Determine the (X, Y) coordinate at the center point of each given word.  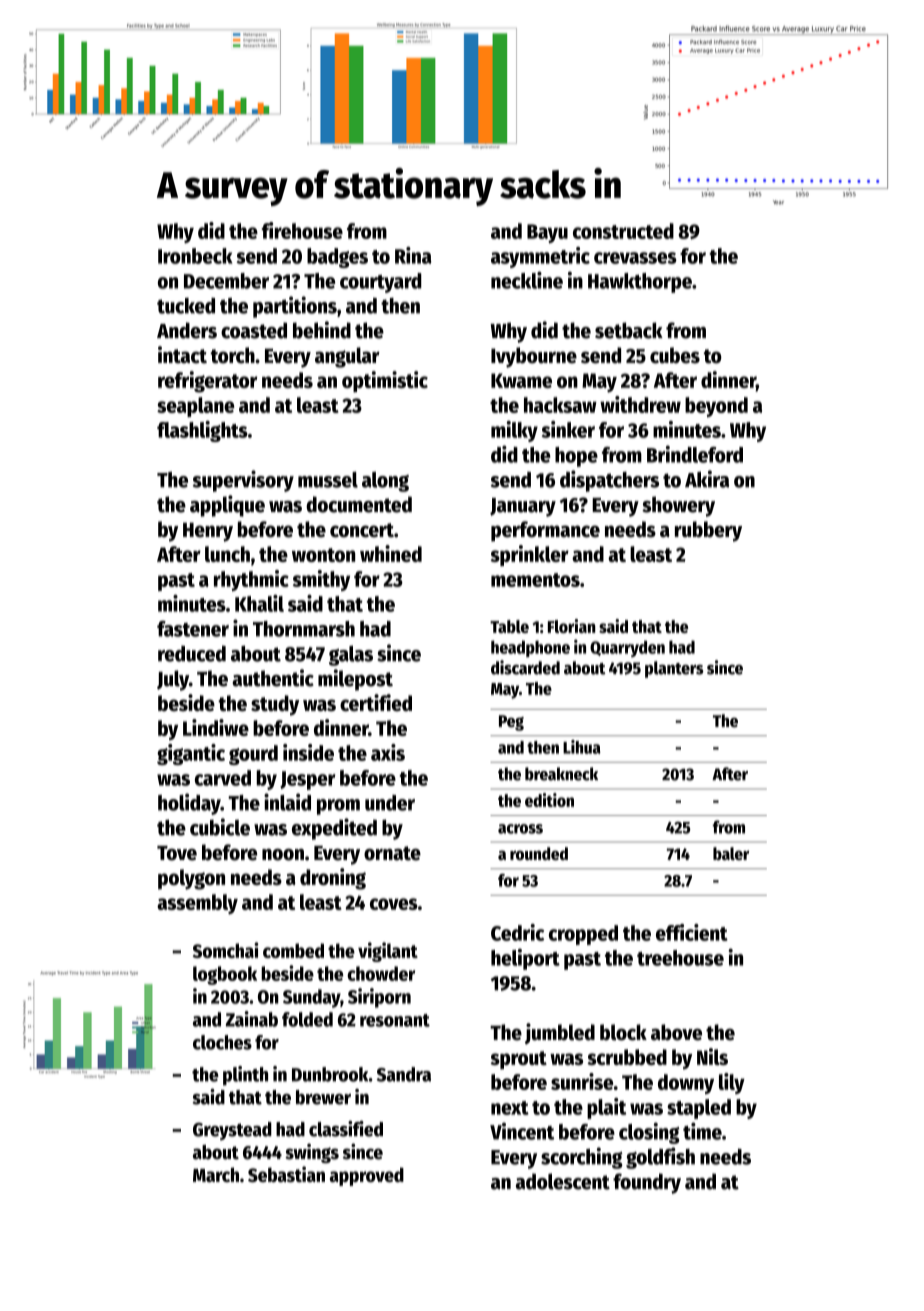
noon (283, 855)
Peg (511, 723)
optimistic (385, 382)
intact (182, 355)
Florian (571, 626)
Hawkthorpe (640, 283)
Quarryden (627, 648)
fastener (193, 629)
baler (731, 853)
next (510, 1108)
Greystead (232, 1131)
